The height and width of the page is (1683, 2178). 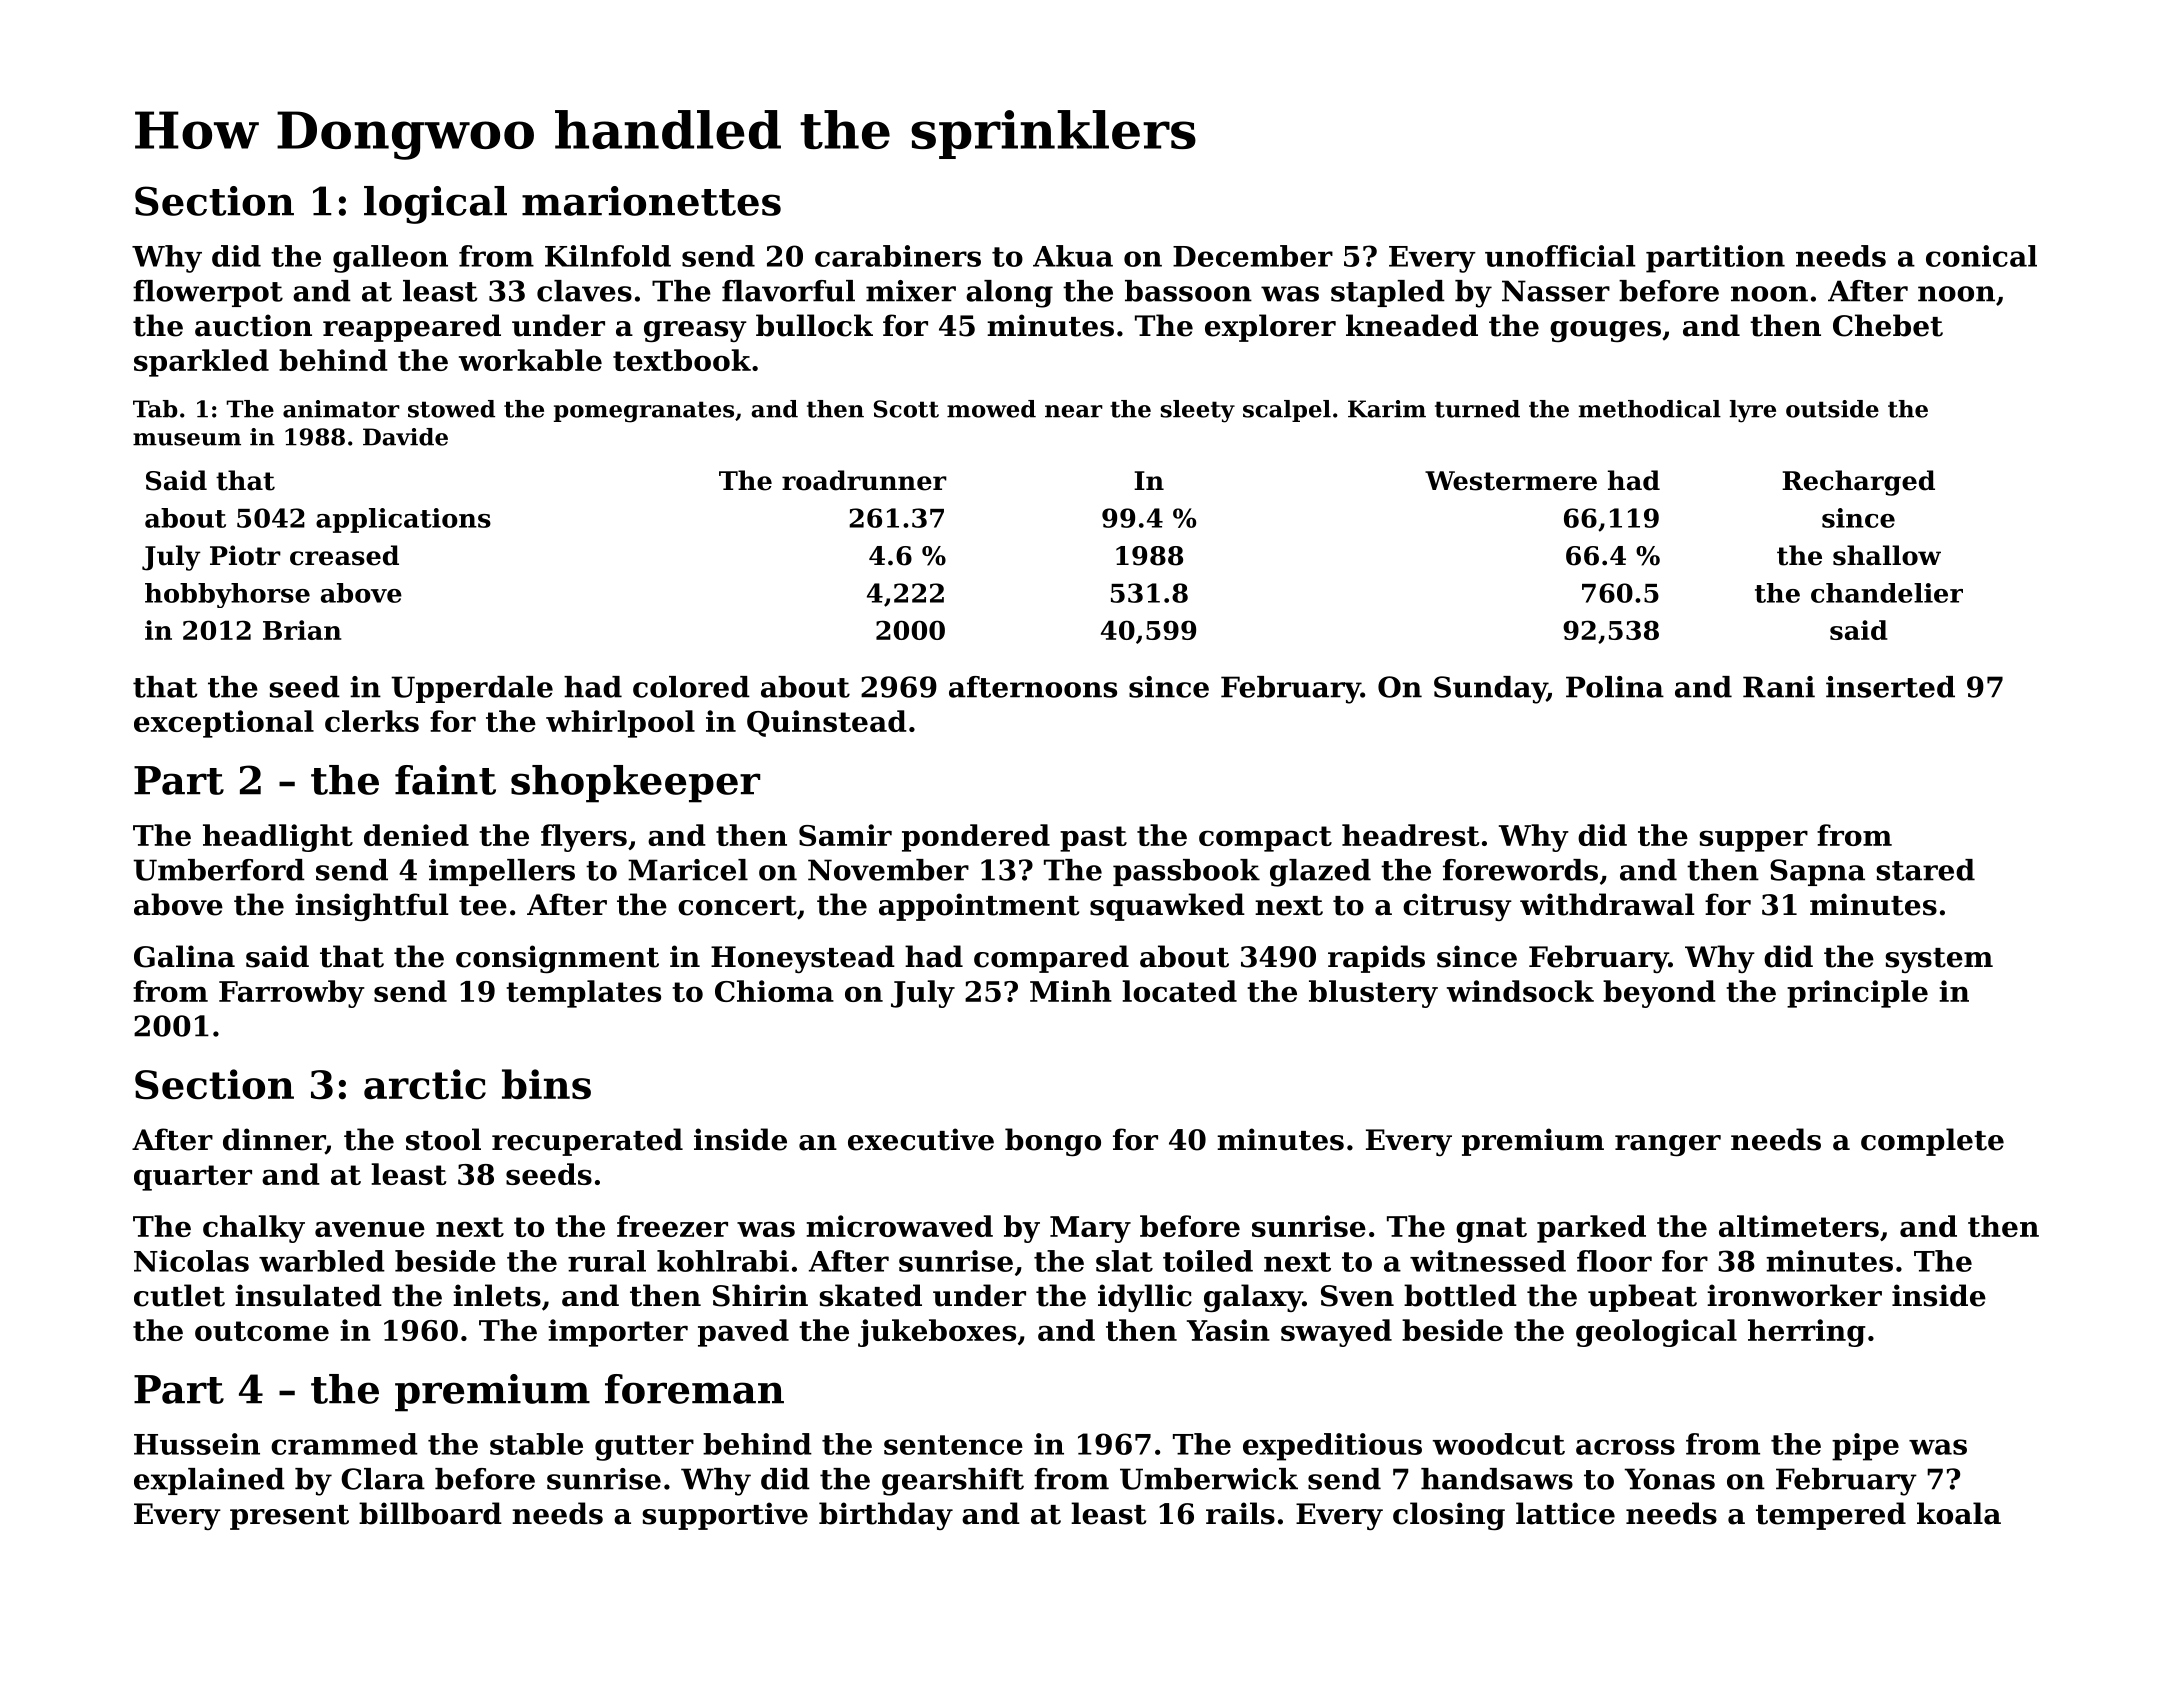 I want to click on beyond, so click(x=1659, y=994).
